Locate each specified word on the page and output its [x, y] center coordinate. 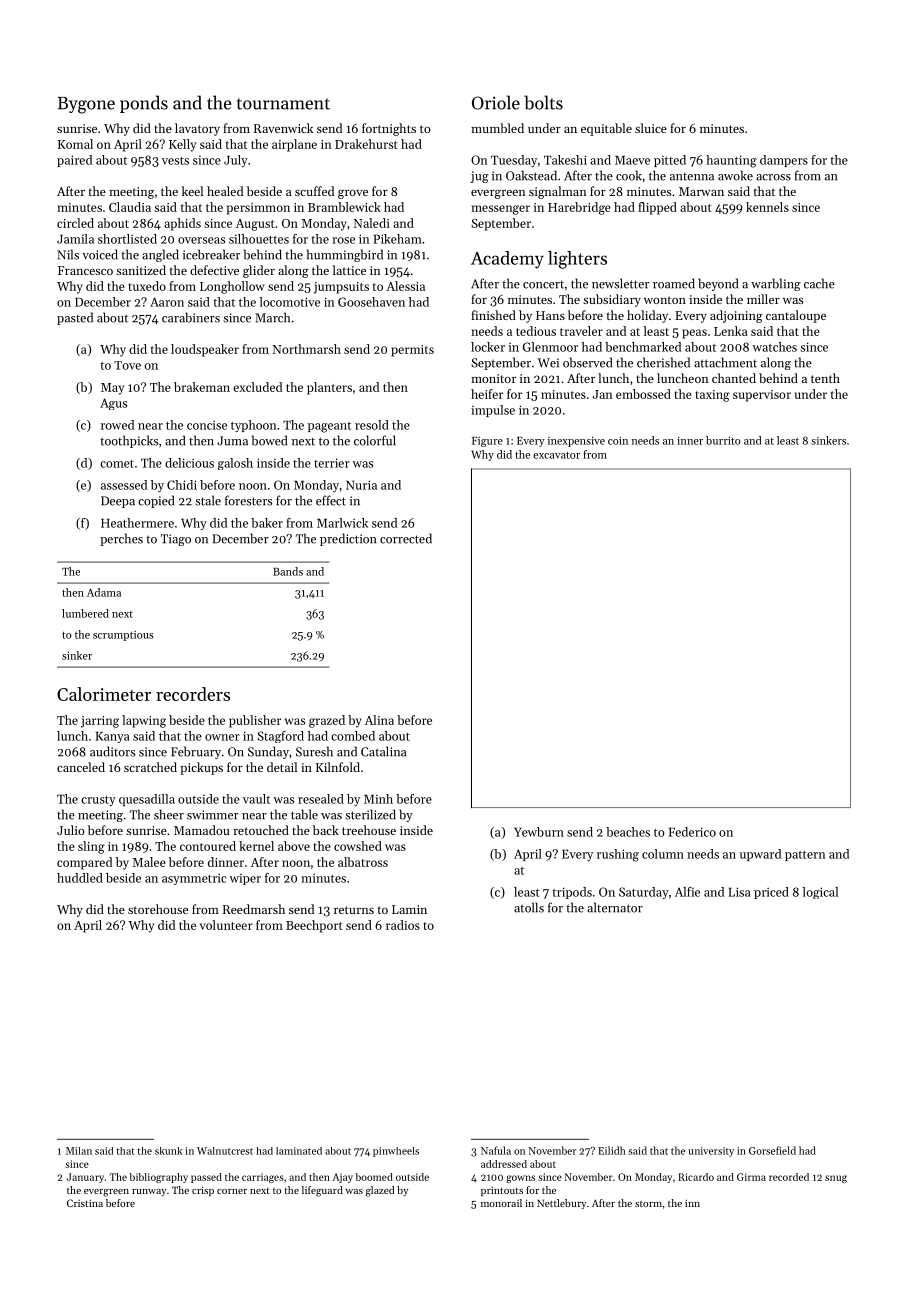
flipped [657, 208]
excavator [556, 455]
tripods [572, 893]
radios [403, 925]
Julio [71, 830]
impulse [493, 411]
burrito [723, 440]
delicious [189, 463]
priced [771, 893]
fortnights [389, 129]
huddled [80, 878]
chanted [734, 378]
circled [75, 223]
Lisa [739, 892]
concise [207, 425]
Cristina [85, 1203]
